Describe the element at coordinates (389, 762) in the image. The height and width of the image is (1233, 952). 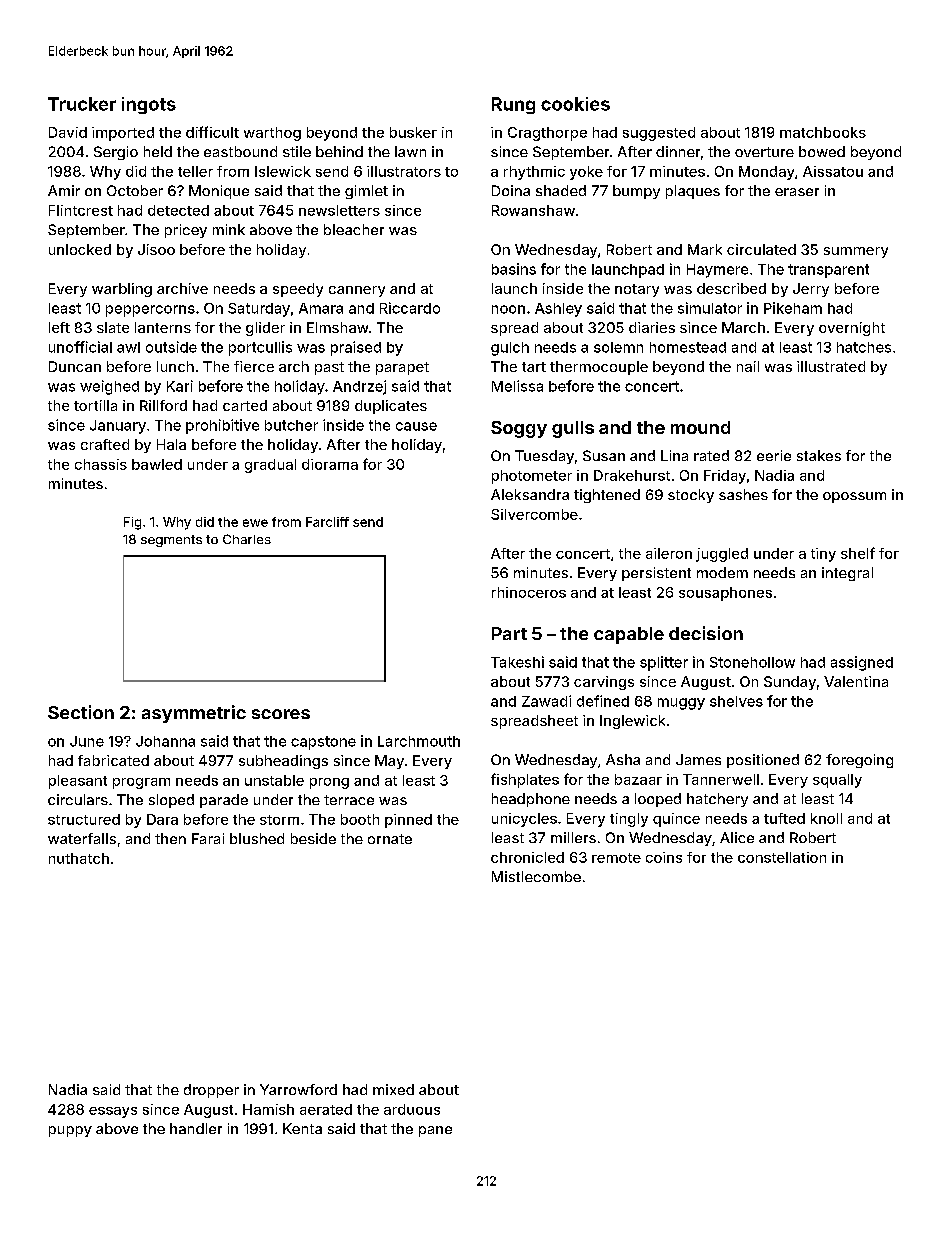
I see `May` at that location.
